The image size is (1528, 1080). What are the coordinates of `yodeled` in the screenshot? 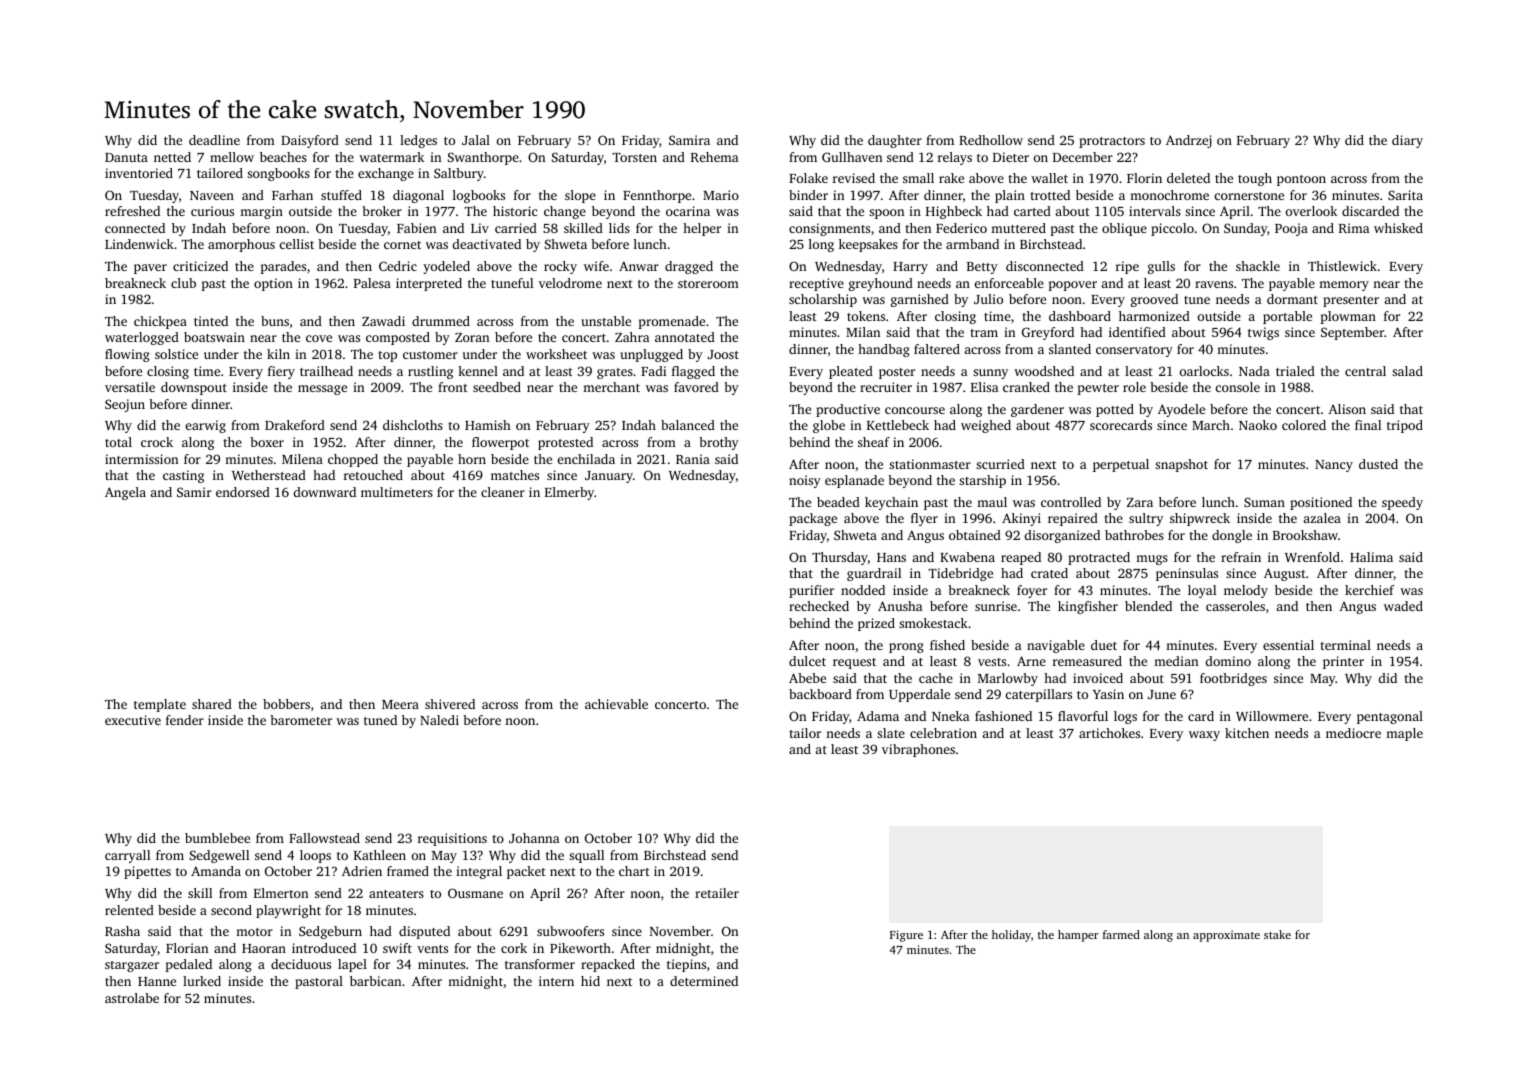 It's located at (446, 267).
